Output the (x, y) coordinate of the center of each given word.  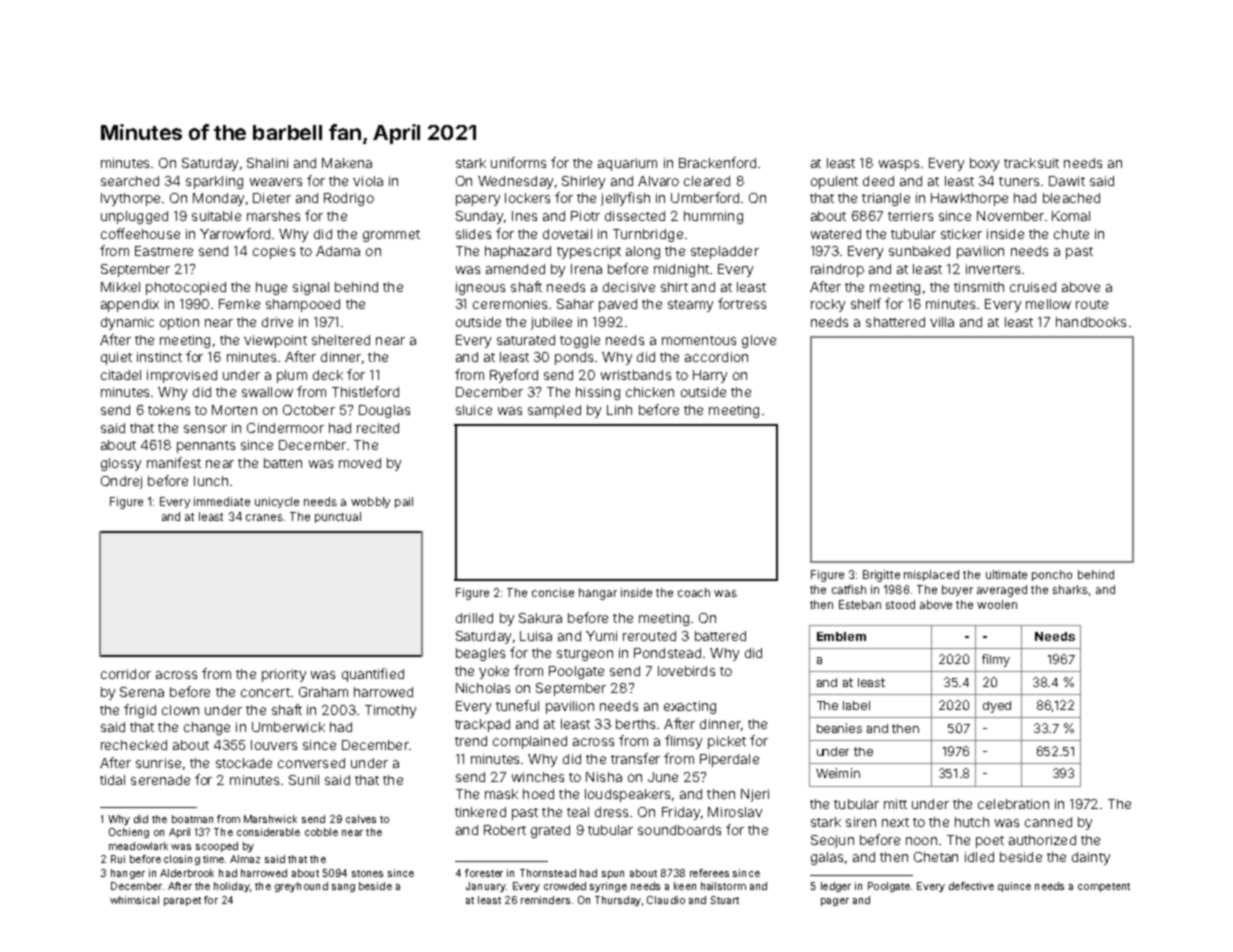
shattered (895, 322)
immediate (222, 501)
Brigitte (881, 576)
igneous (480, 288)
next (895, 822)
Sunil (304, 780)
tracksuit (1031, 163)
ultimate (1006, 574)
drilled (474, 618)
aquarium (627, 164)
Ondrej (121, 482)
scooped (217, 847)
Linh (619, 410)
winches (538, 777)
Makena (347, 163)
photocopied (186, 288)
